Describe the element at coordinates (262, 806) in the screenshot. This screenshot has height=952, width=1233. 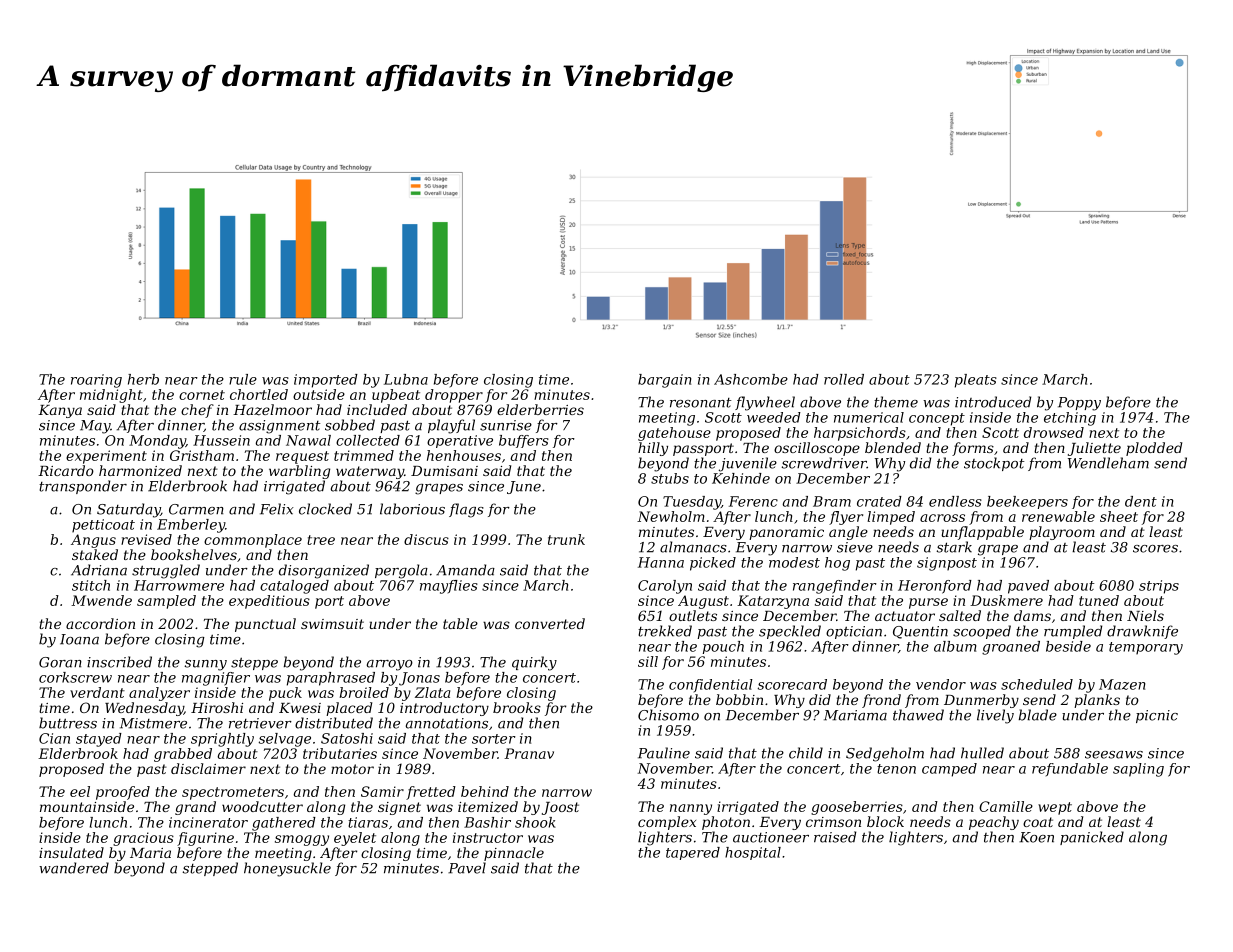
I see `woodcutter` at that location.
